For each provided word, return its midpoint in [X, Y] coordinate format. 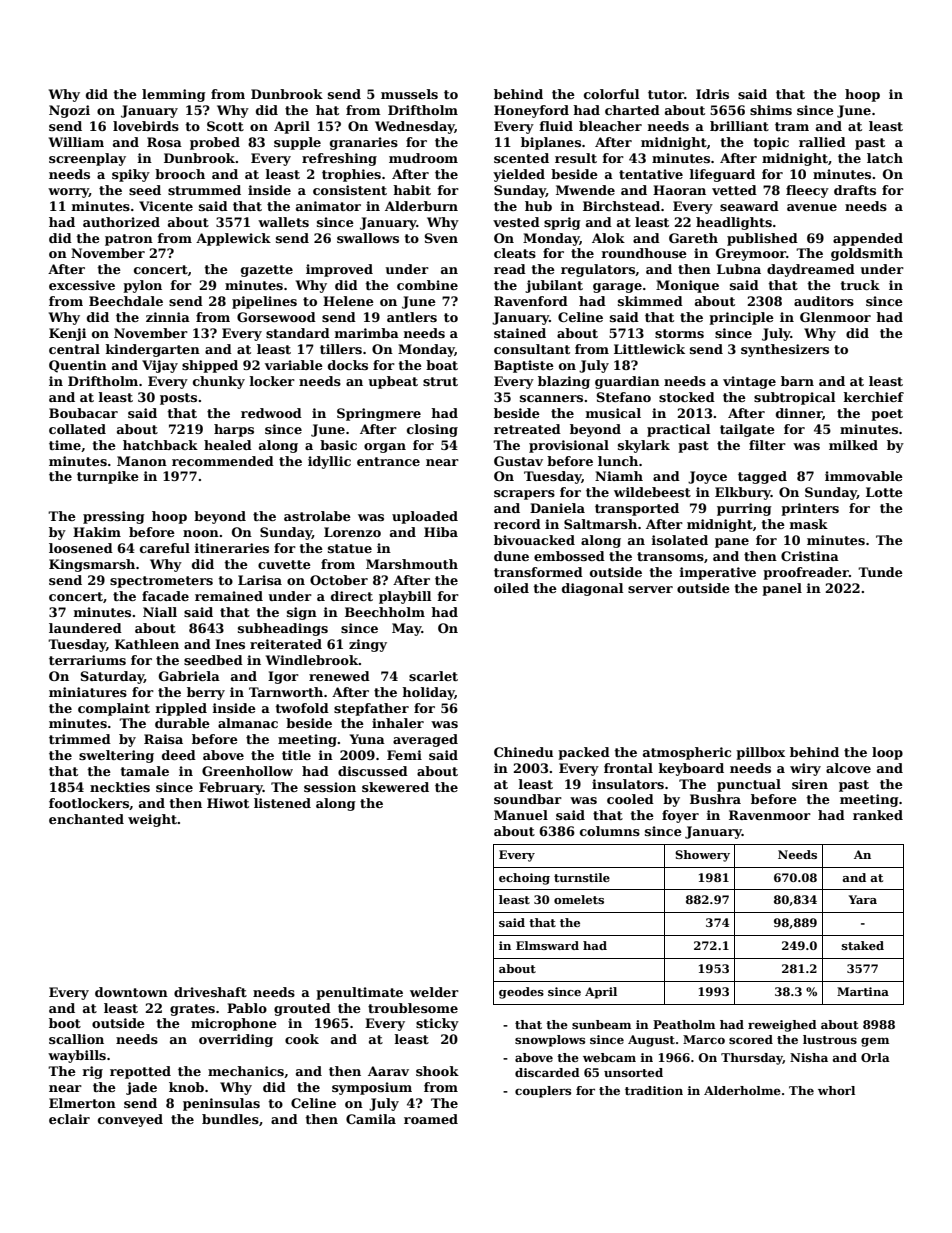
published [762, 239]
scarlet [433, 676]
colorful [611, 94]
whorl [836, 1090]
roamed [431, 1119]
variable [294, 365]
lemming [173, 95]
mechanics [246, 1071]
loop [887, 753]
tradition [654, 1090]
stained [520, 333]
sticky [437, 1024]
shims [771, 110]
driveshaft [210, 992]
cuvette [284, 564]
